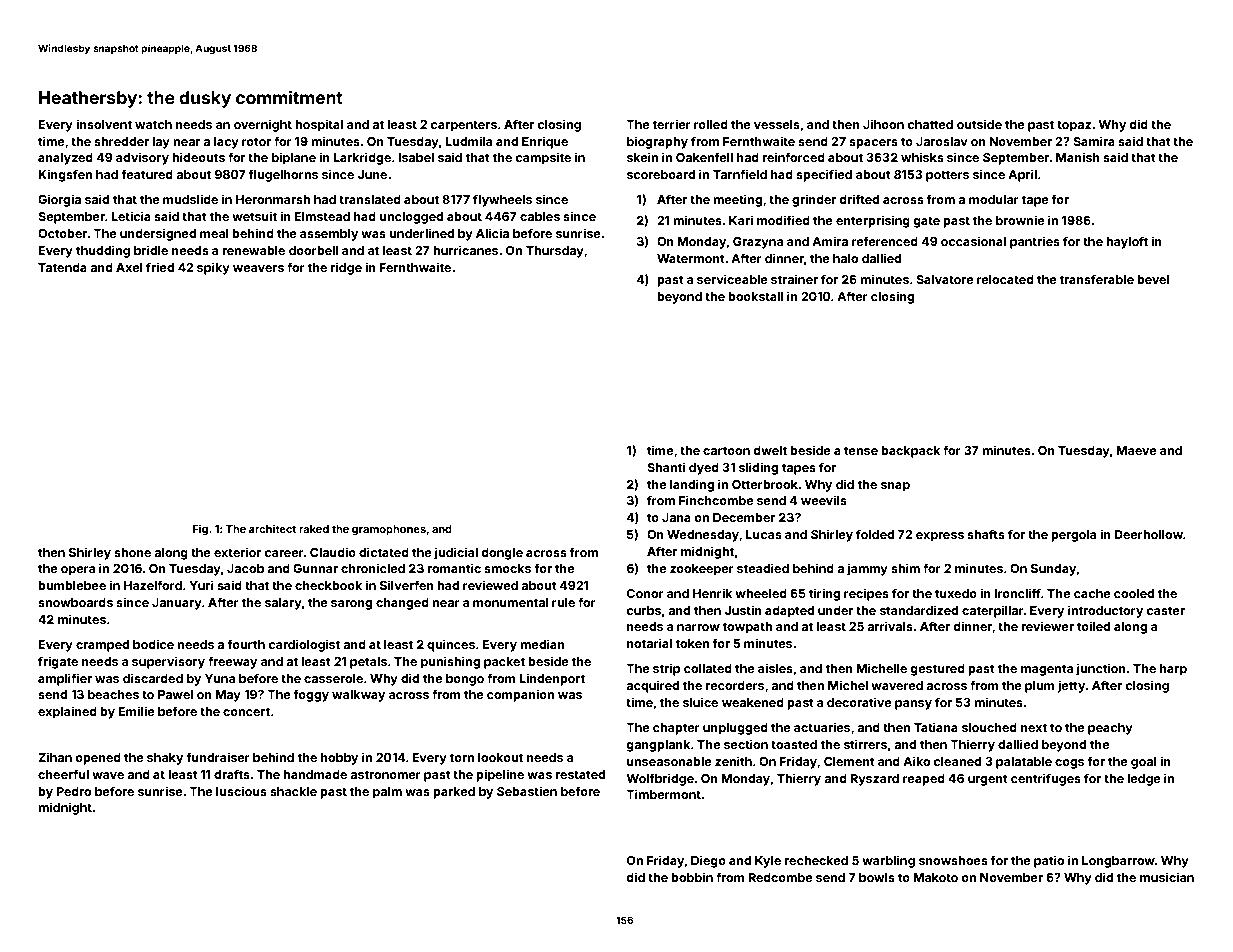 This screenshot has height=952, width=1233. What do you see at coordinates (241, 791) in the screenshot?
I see `luscious` at bounding box center [241, 791].
